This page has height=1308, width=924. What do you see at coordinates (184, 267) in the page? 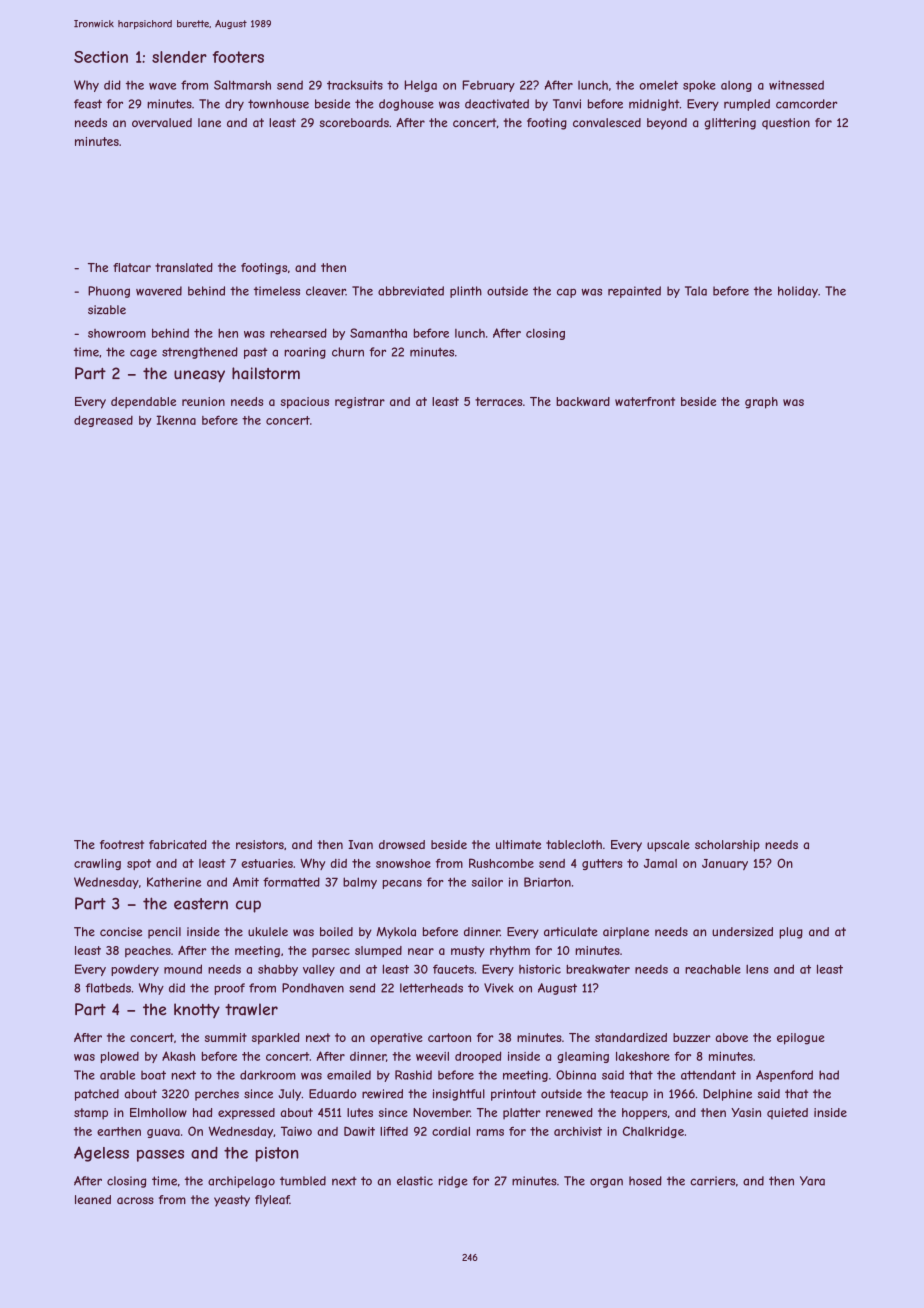
I see `translated` at bounding box center [184, 267].
